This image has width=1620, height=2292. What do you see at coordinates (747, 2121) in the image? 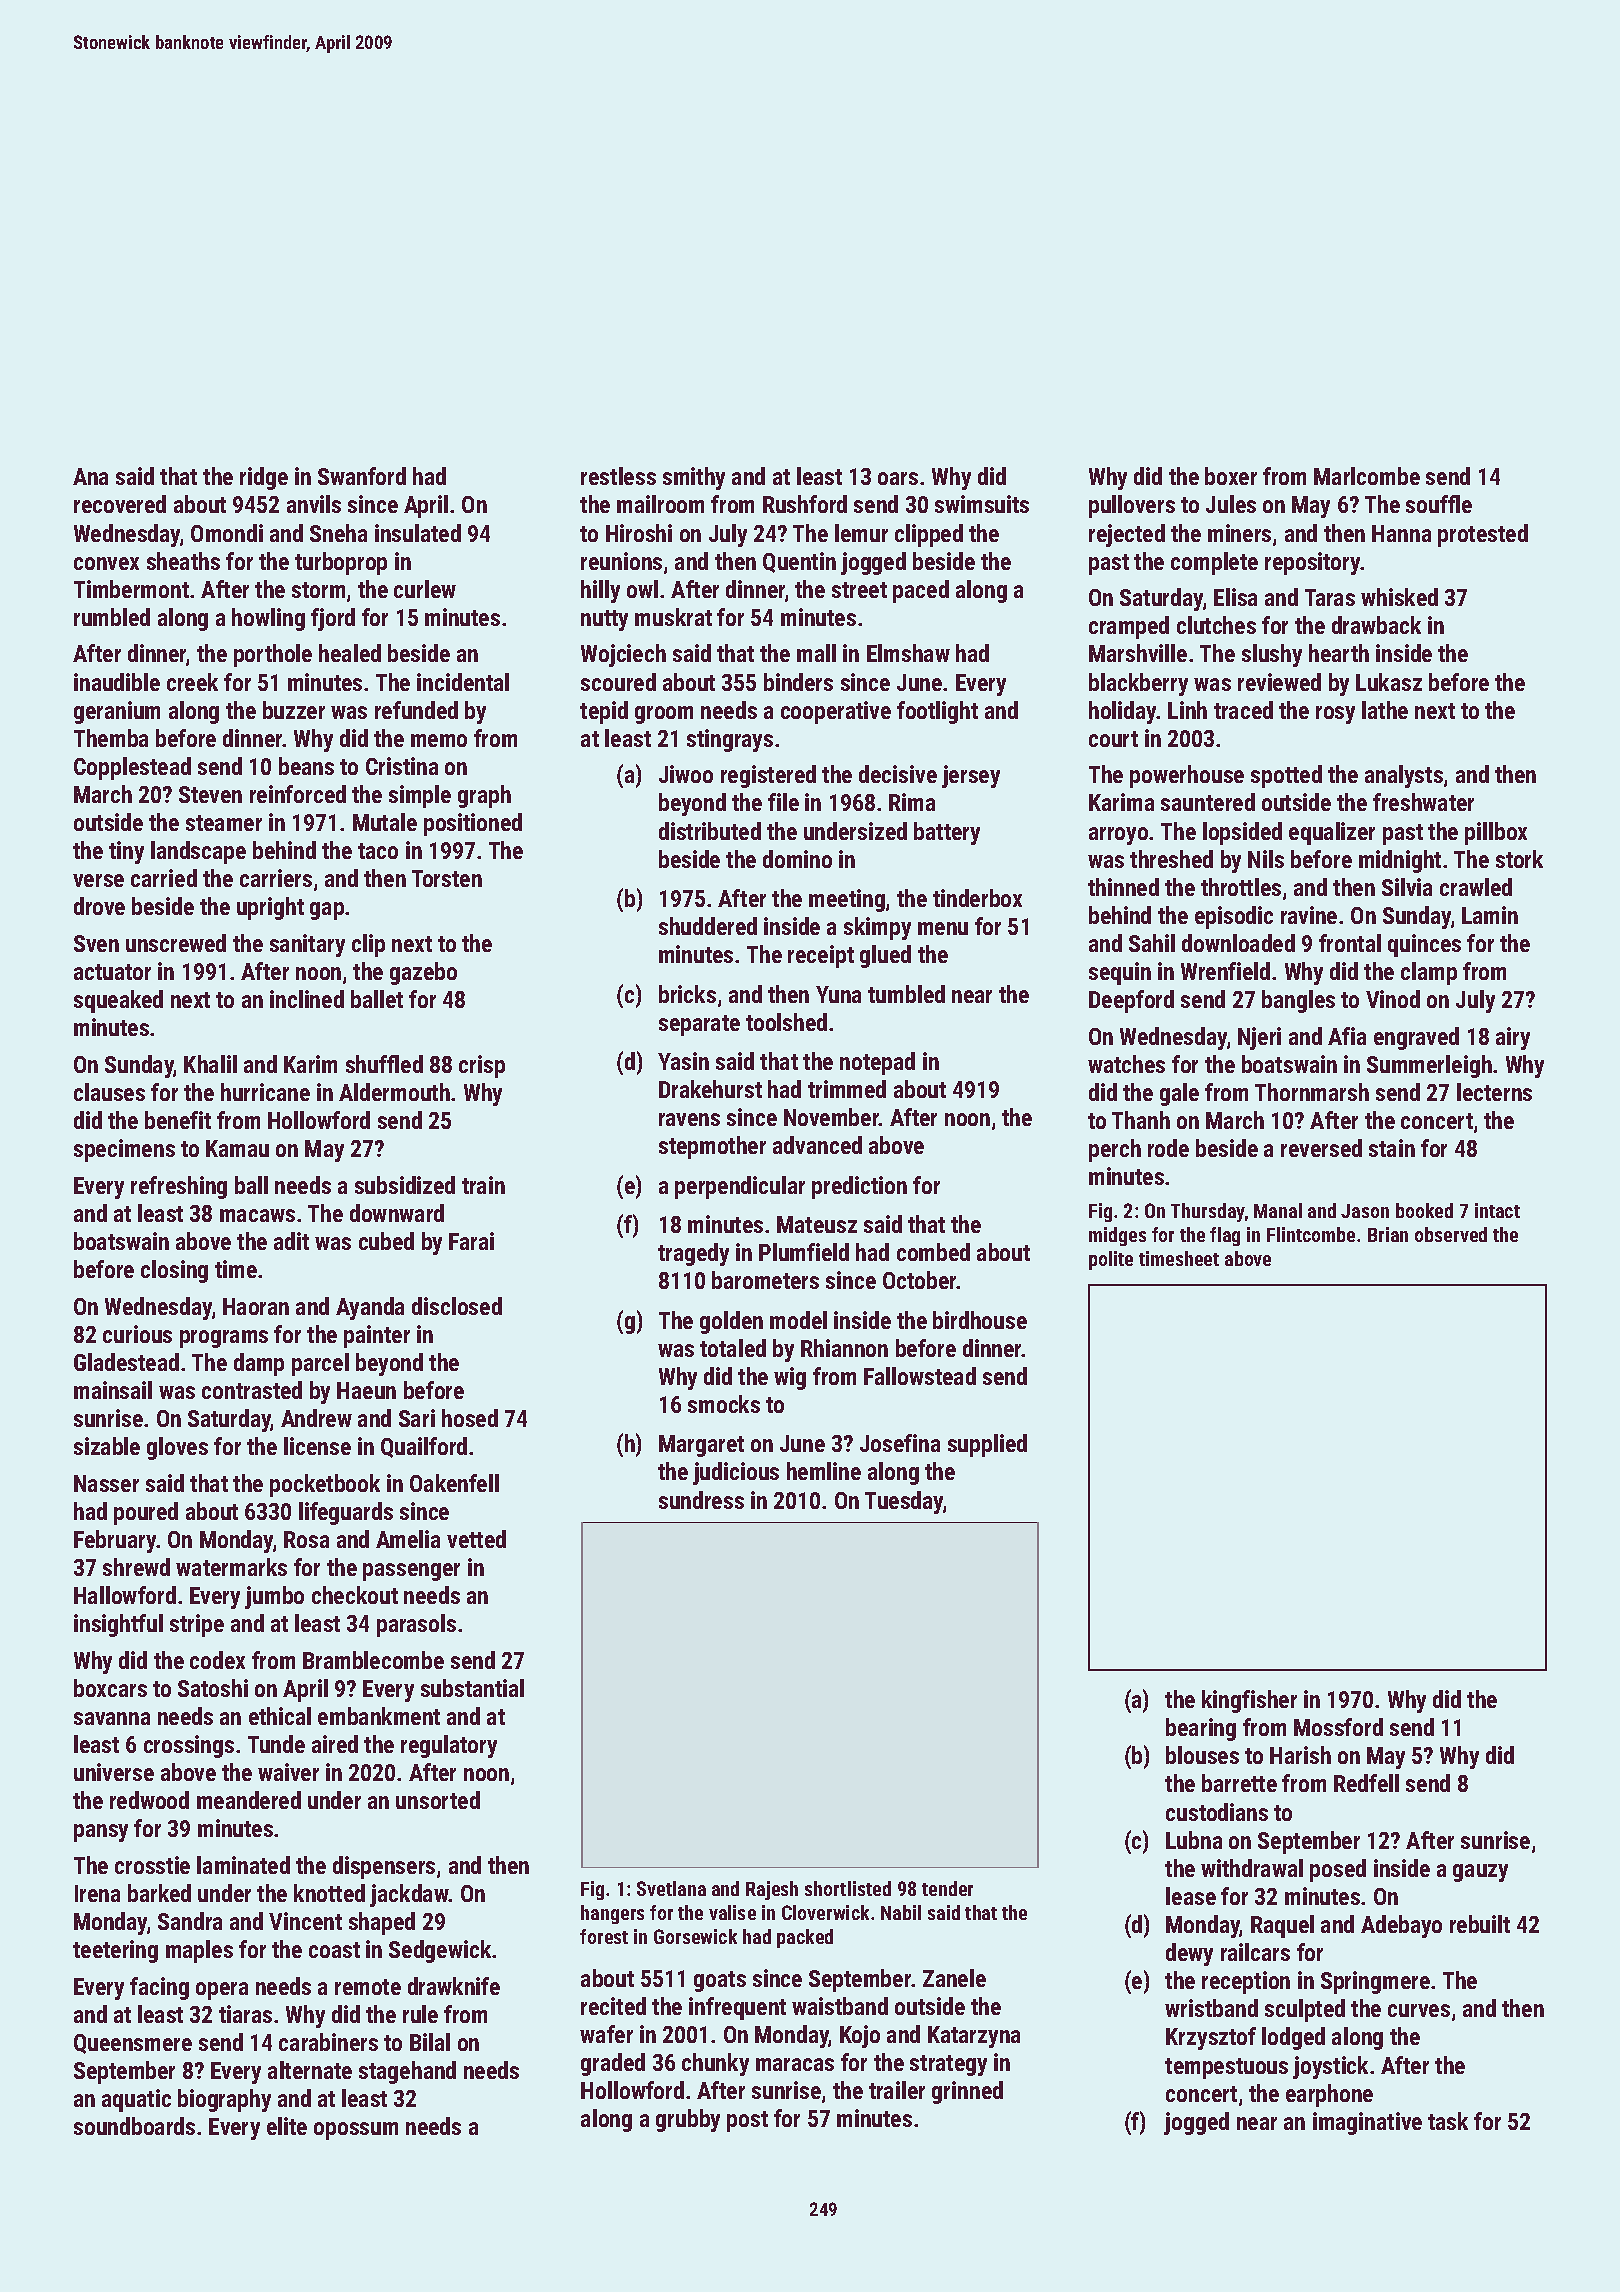
I see `post` at bounding box center [747, 2121].
